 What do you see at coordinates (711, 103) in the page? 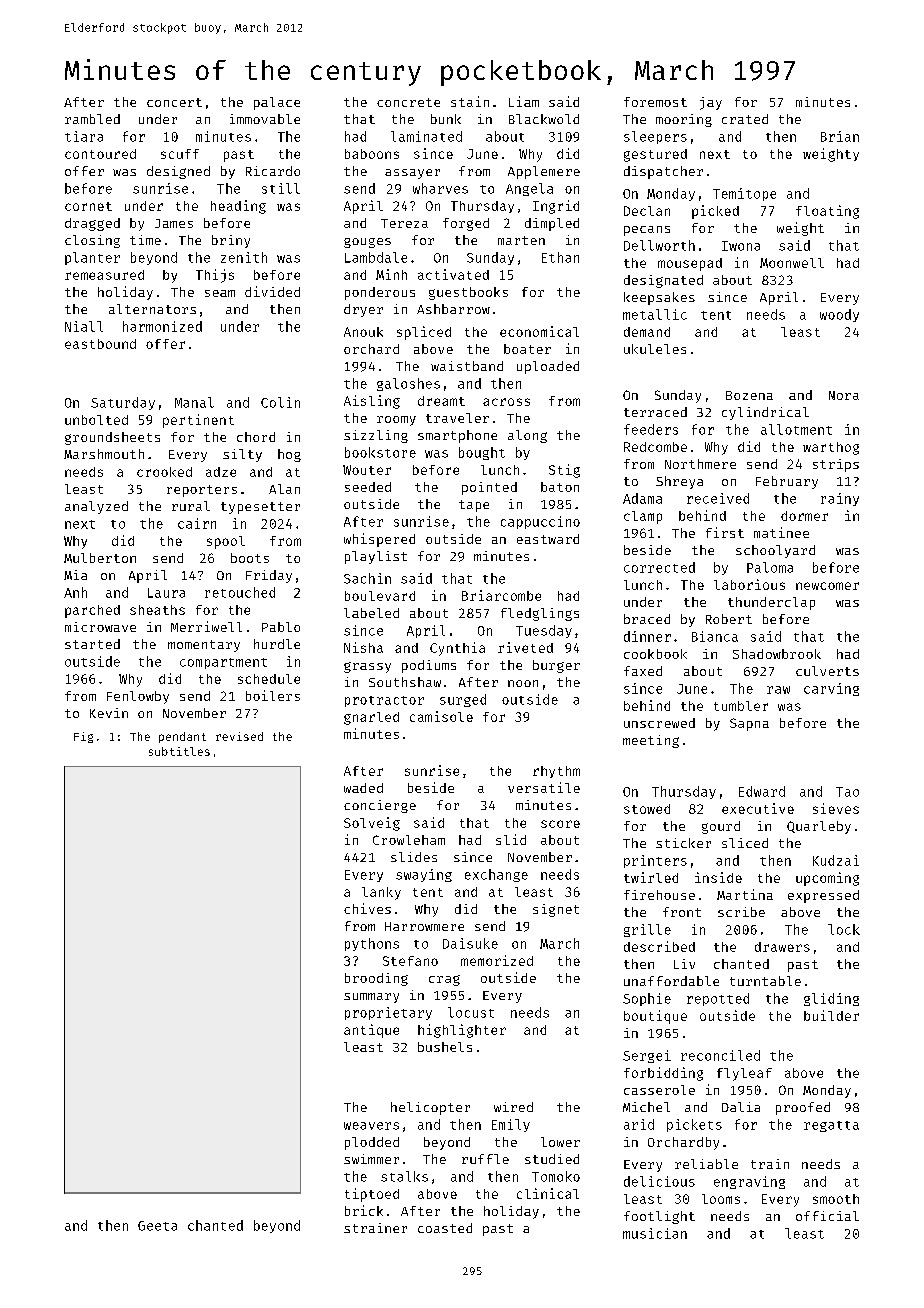
I see `jay` at bounding box center [711, 103].
